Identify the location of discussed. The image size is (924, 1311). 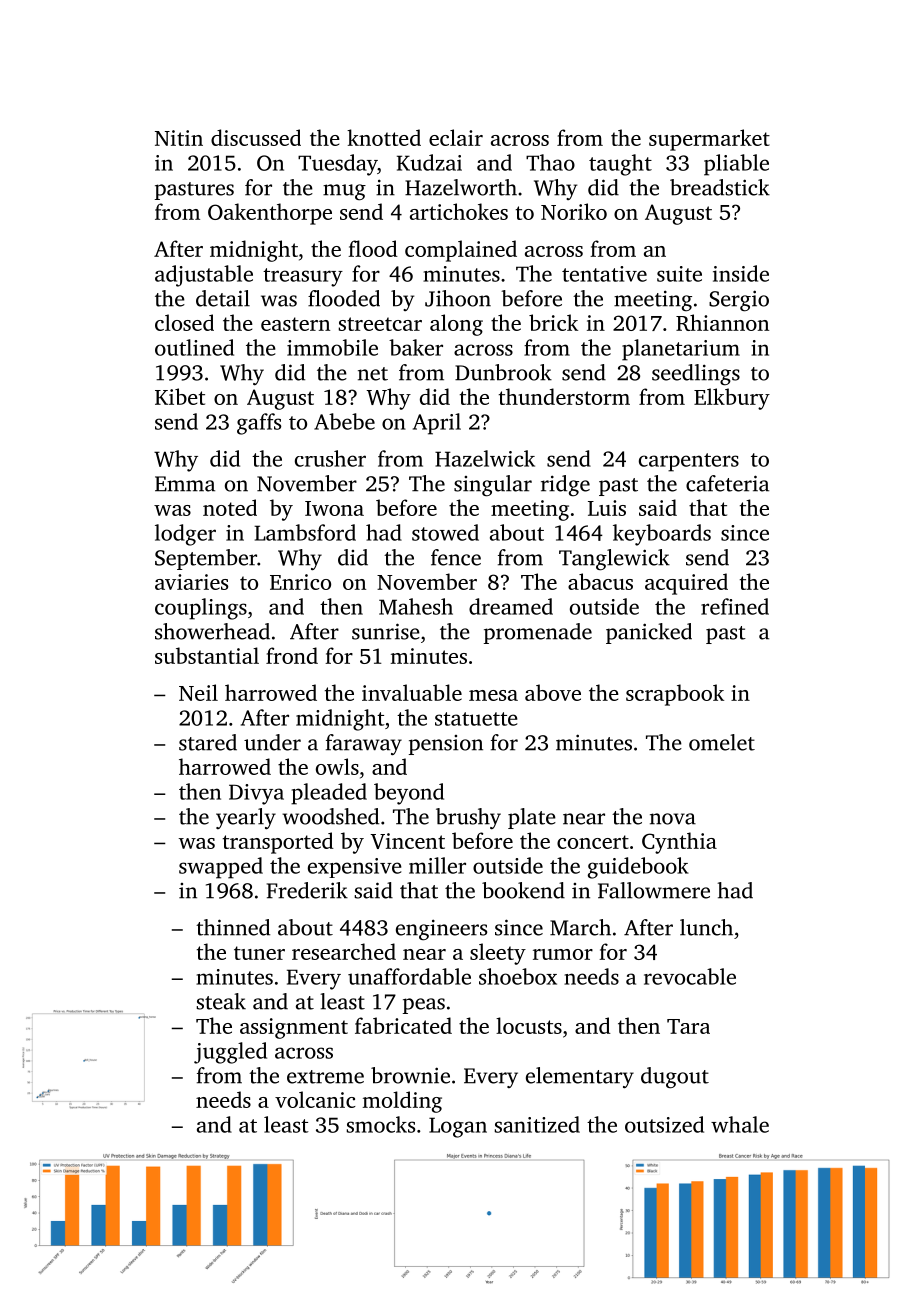
(256, 137).
